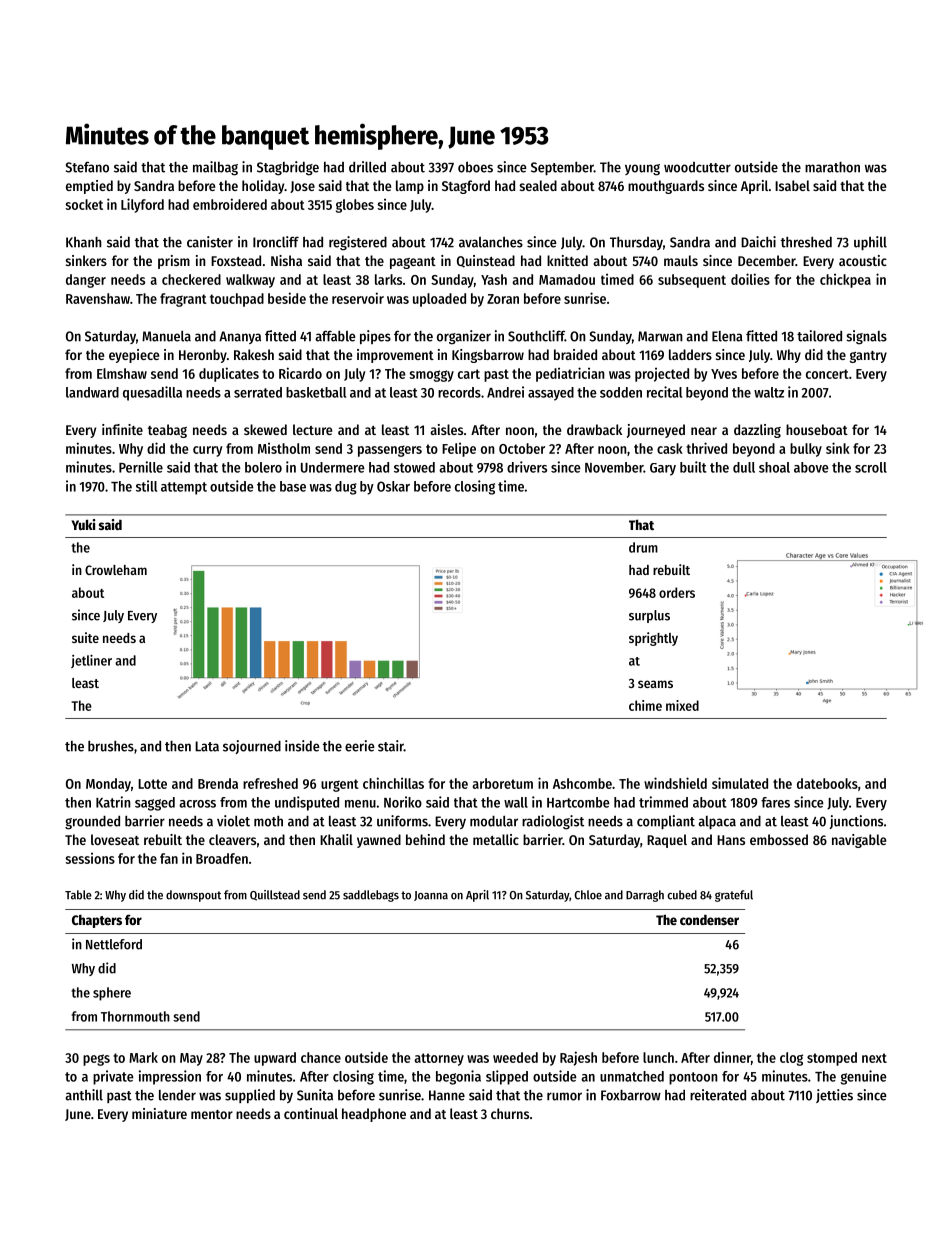  What do you see at coordinates (311, 1113) in the screenshot?
I see `continual` at bounding box center [311, 1113].
